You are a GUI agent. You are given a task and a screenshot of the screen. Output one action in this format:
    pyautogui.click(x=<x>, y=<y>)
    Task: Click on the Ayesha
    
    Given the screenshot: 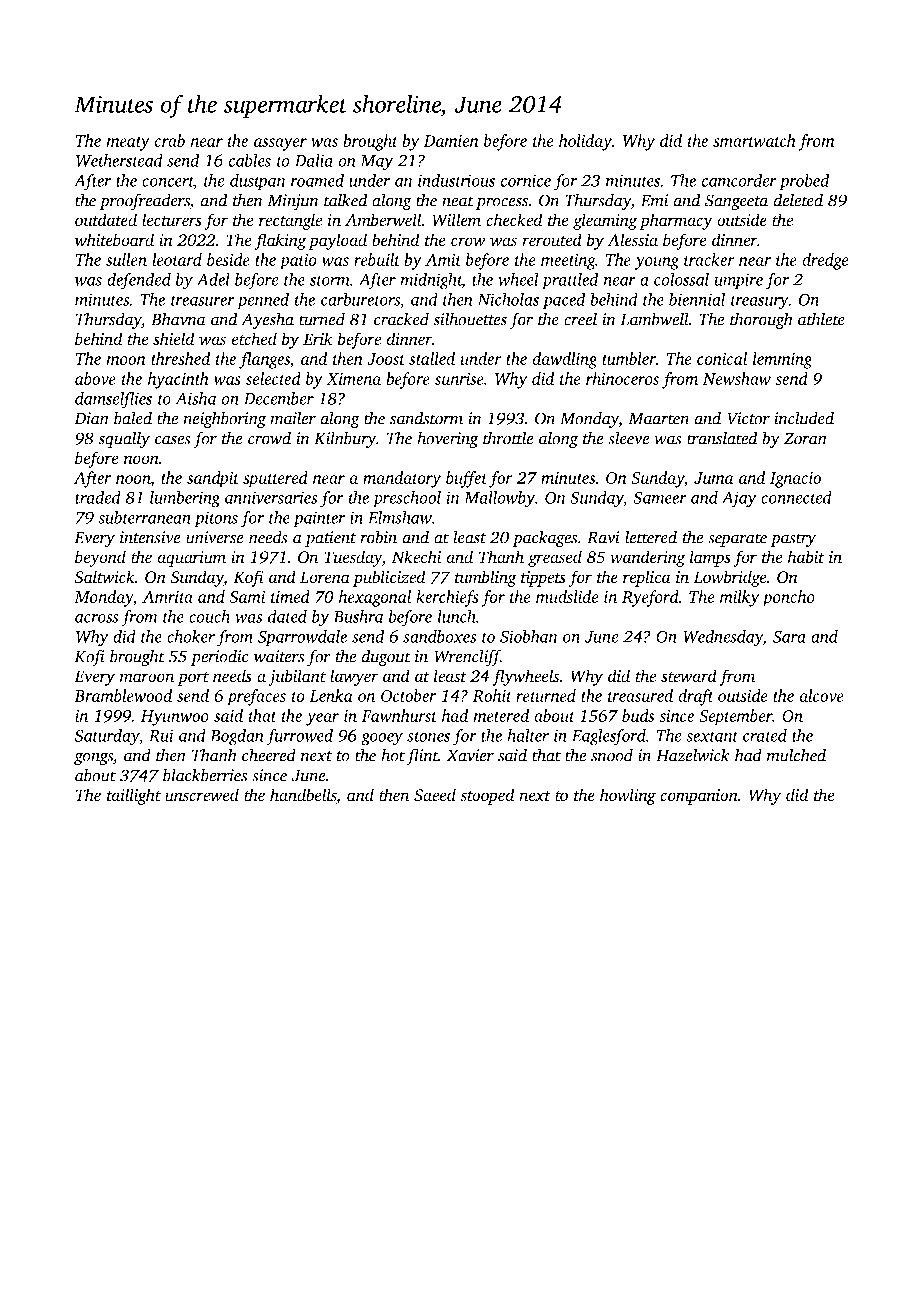 What is the action you would take?
    pyautogui.click(x=267, y=320)
